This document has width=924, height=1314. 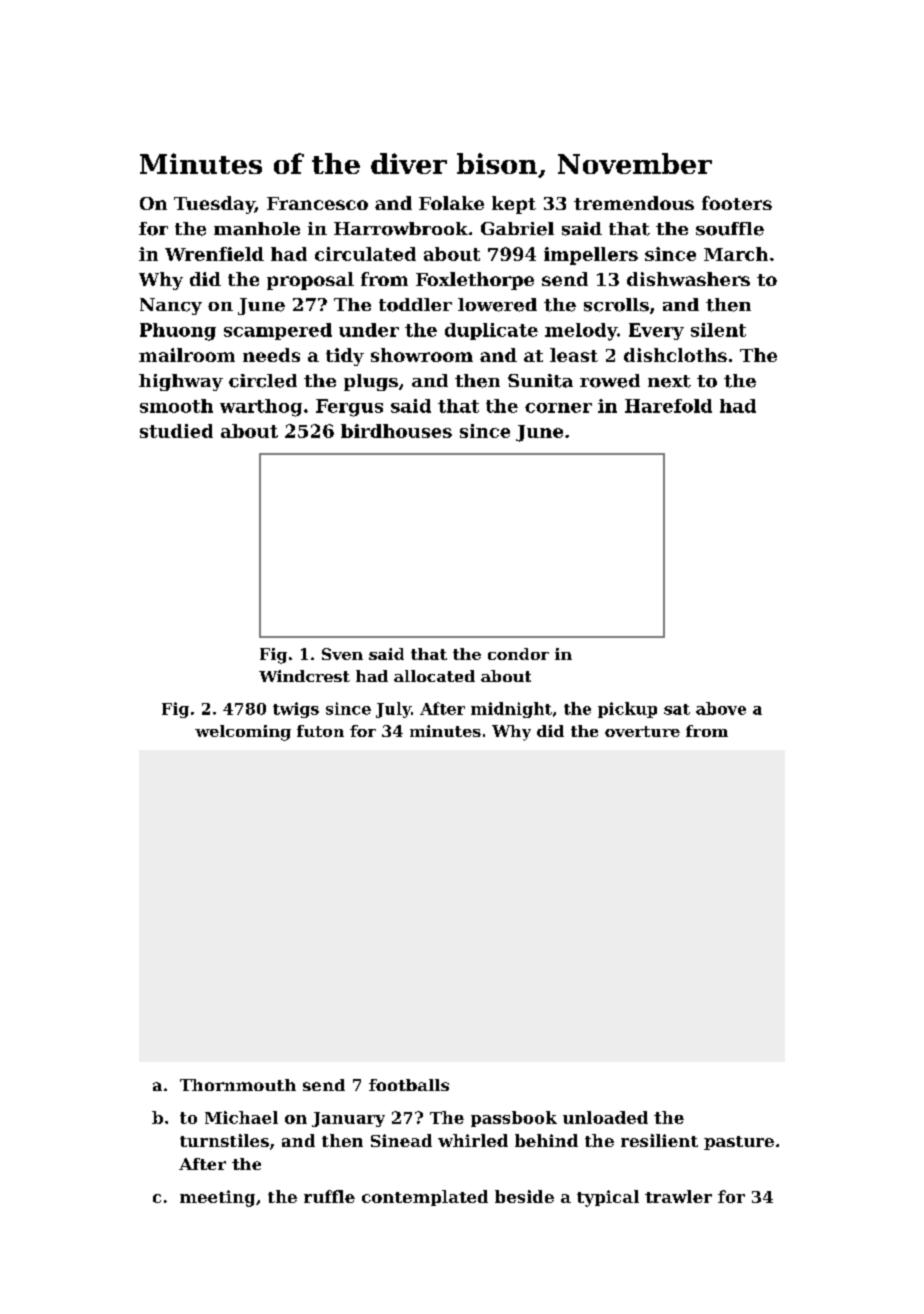 What do you see at coordinates (320, 731) in the document?
I see `futon` at bounding box center [320, 731].
